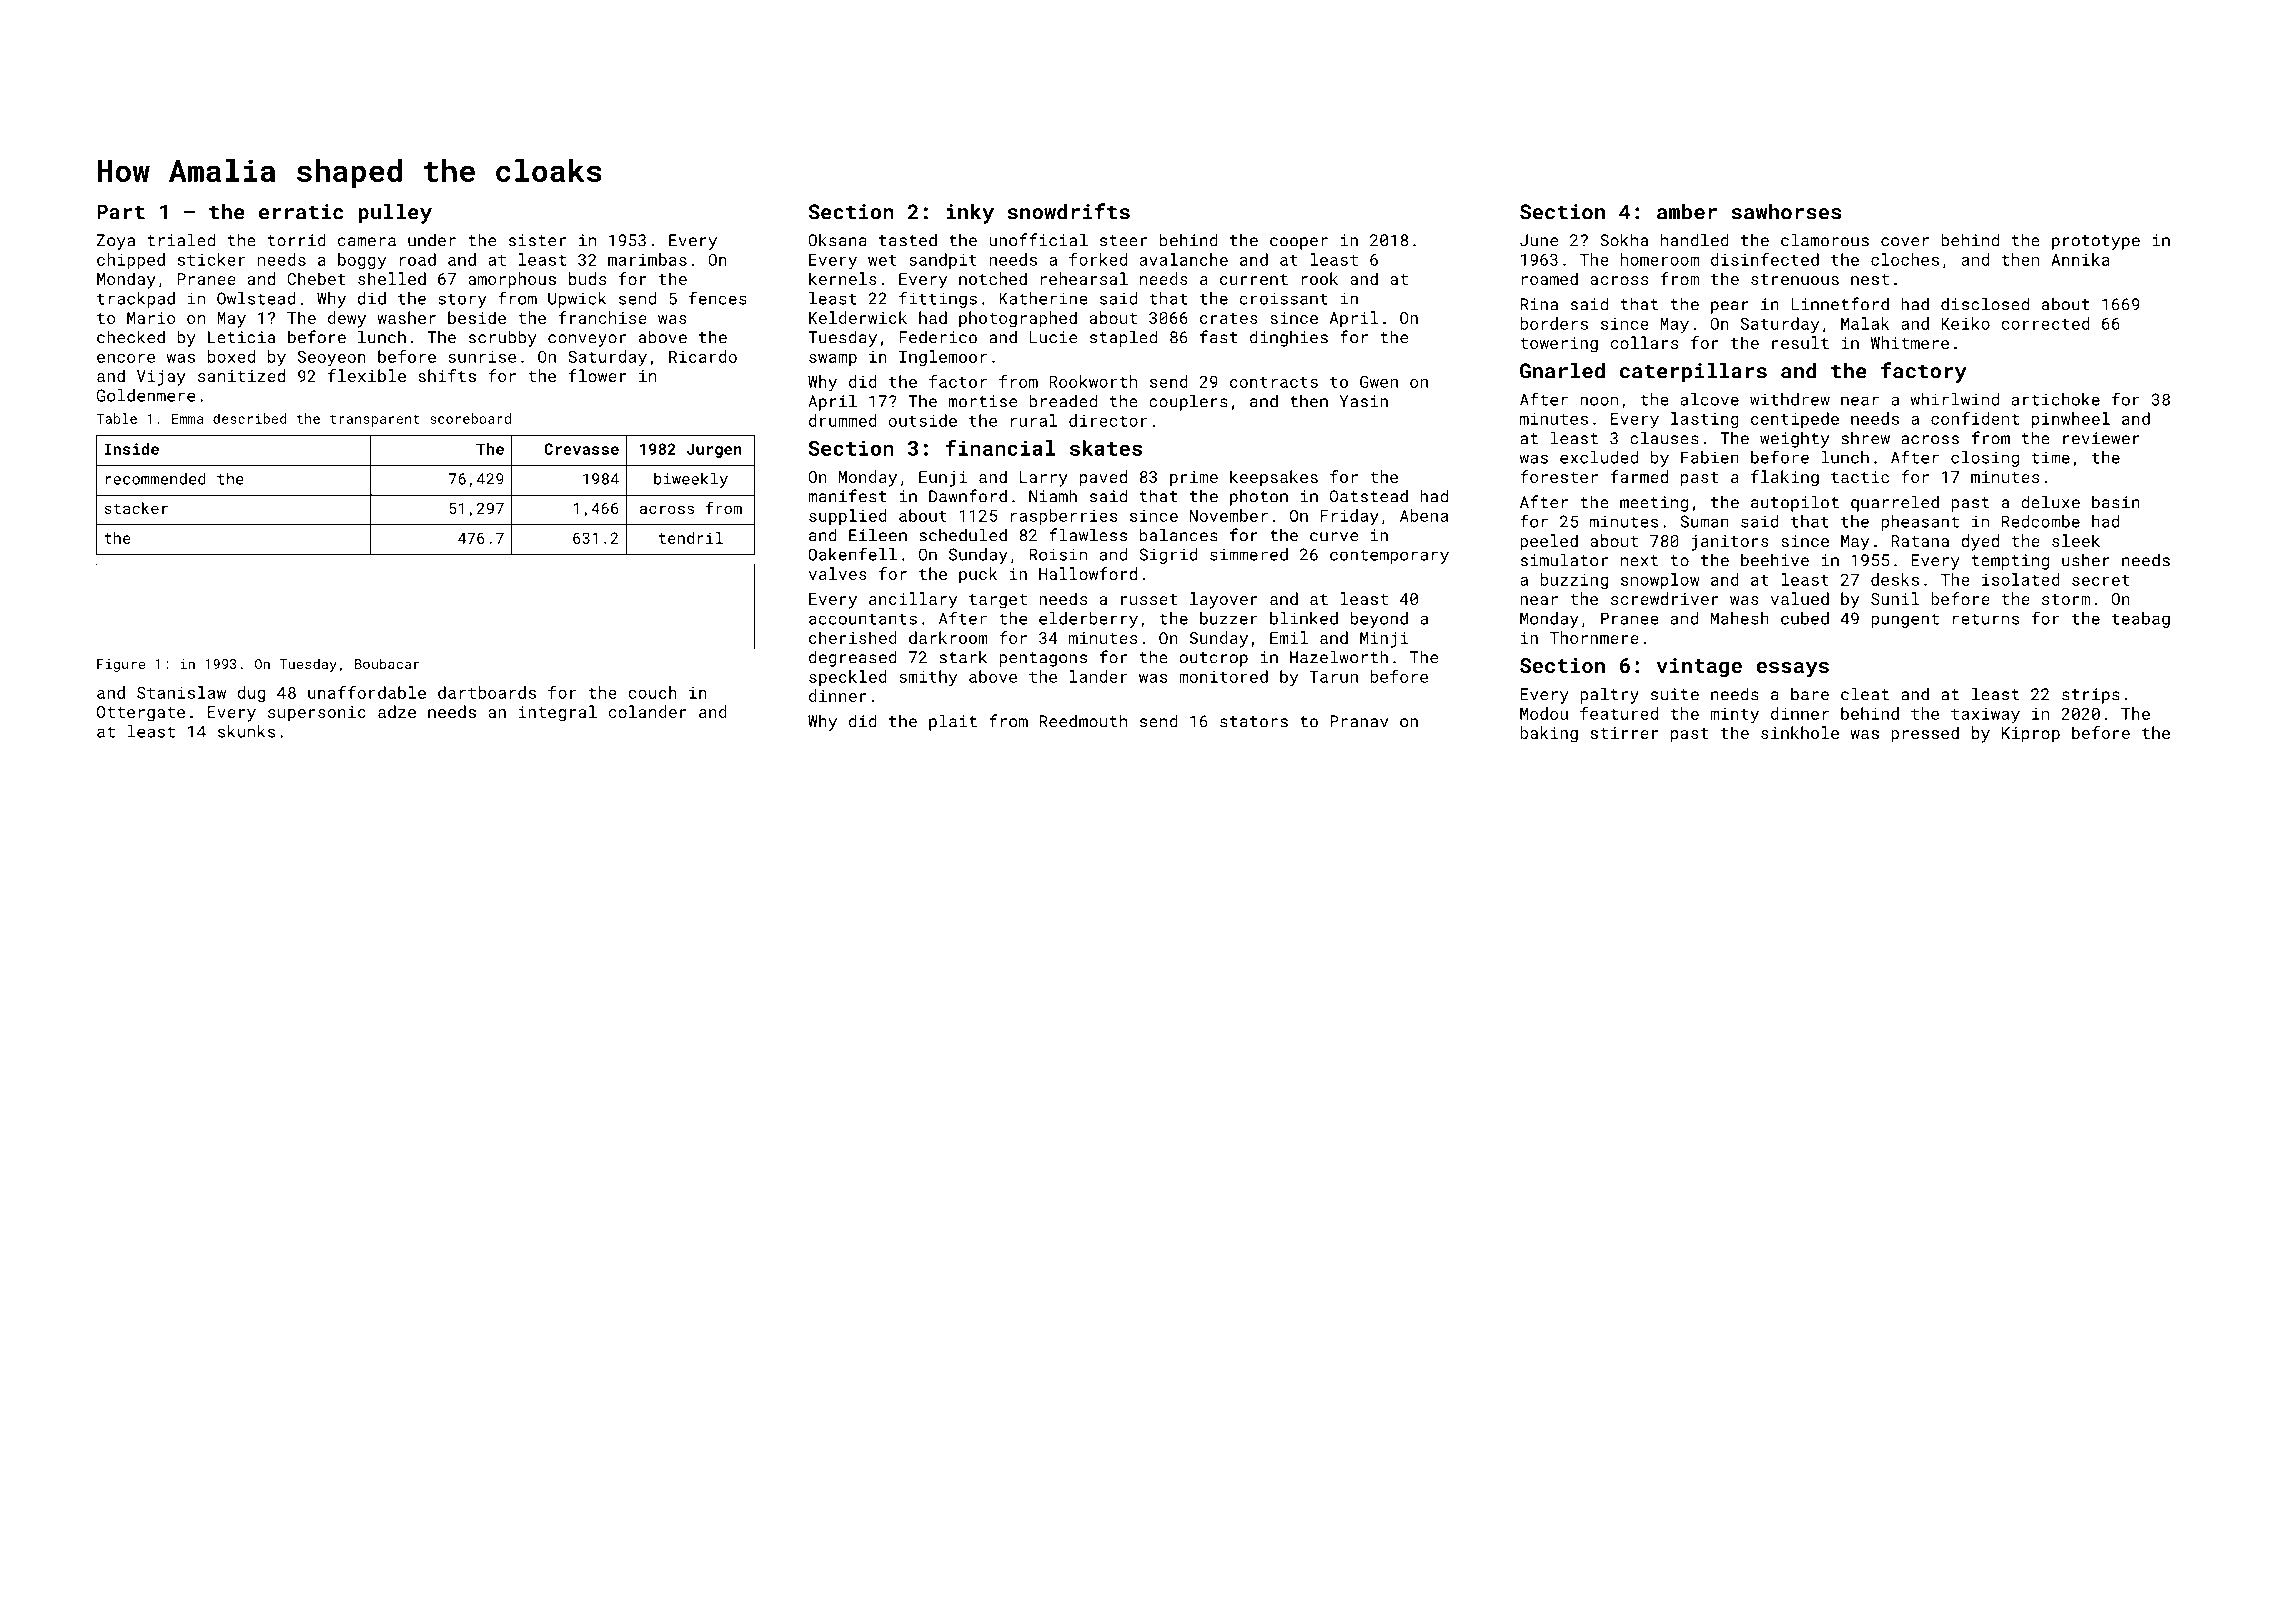 This page has height=1608, width=2274. Describe the element at coordinates (1224, 600) in the page. I see `layover` at that location.
